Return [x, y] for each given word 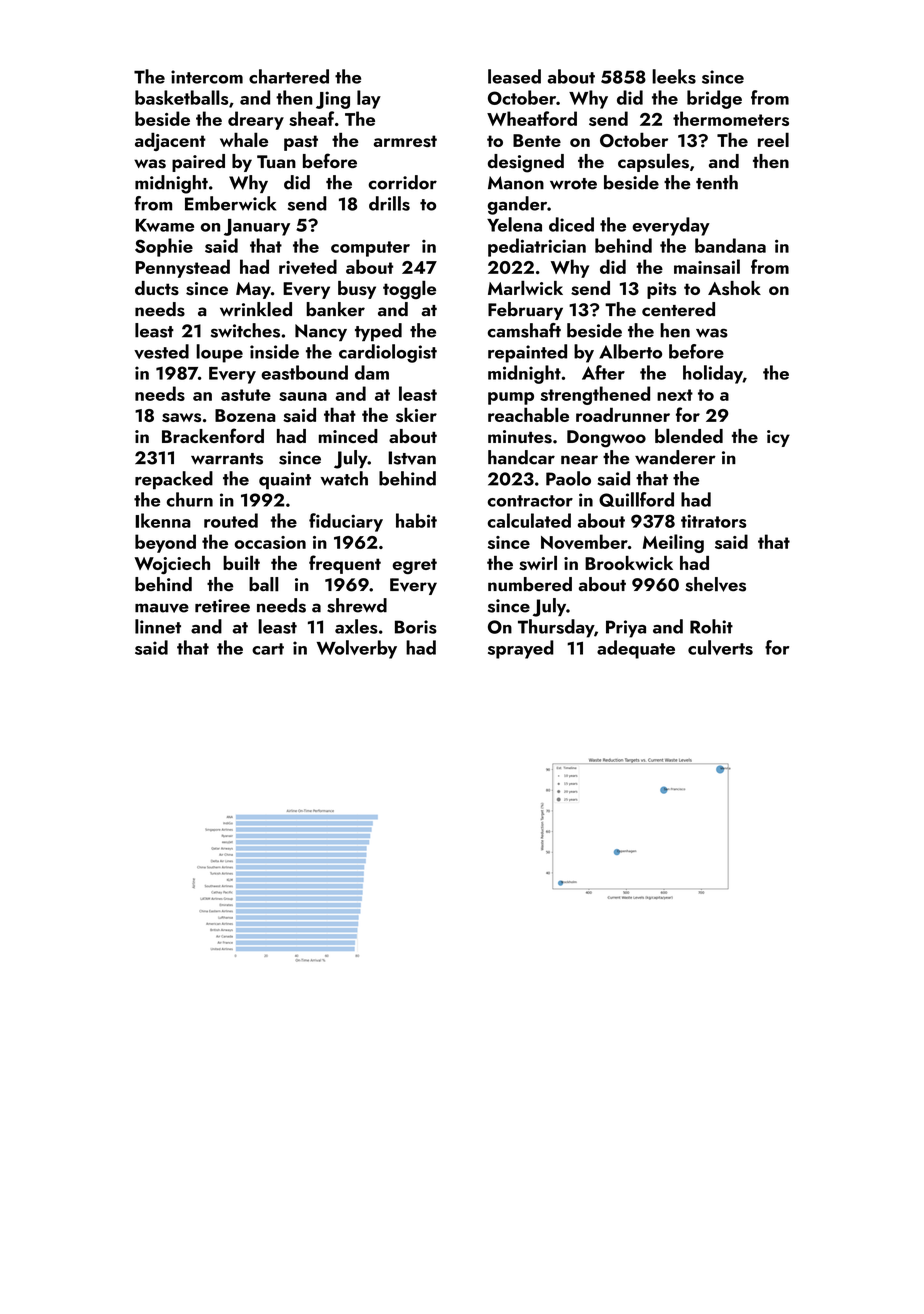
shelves [715, 584]
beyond [165, 543]
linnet [158, 626]
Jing [333, 100]
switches [245, 330]
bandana [730, 245]
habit [416, 520]
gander [517, 205]
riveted [308, 267]
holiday [713, 374]
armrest [405, 141]
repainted [527, 353]
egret [414, 566]
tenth [717, 182]
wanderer [675, 457]
